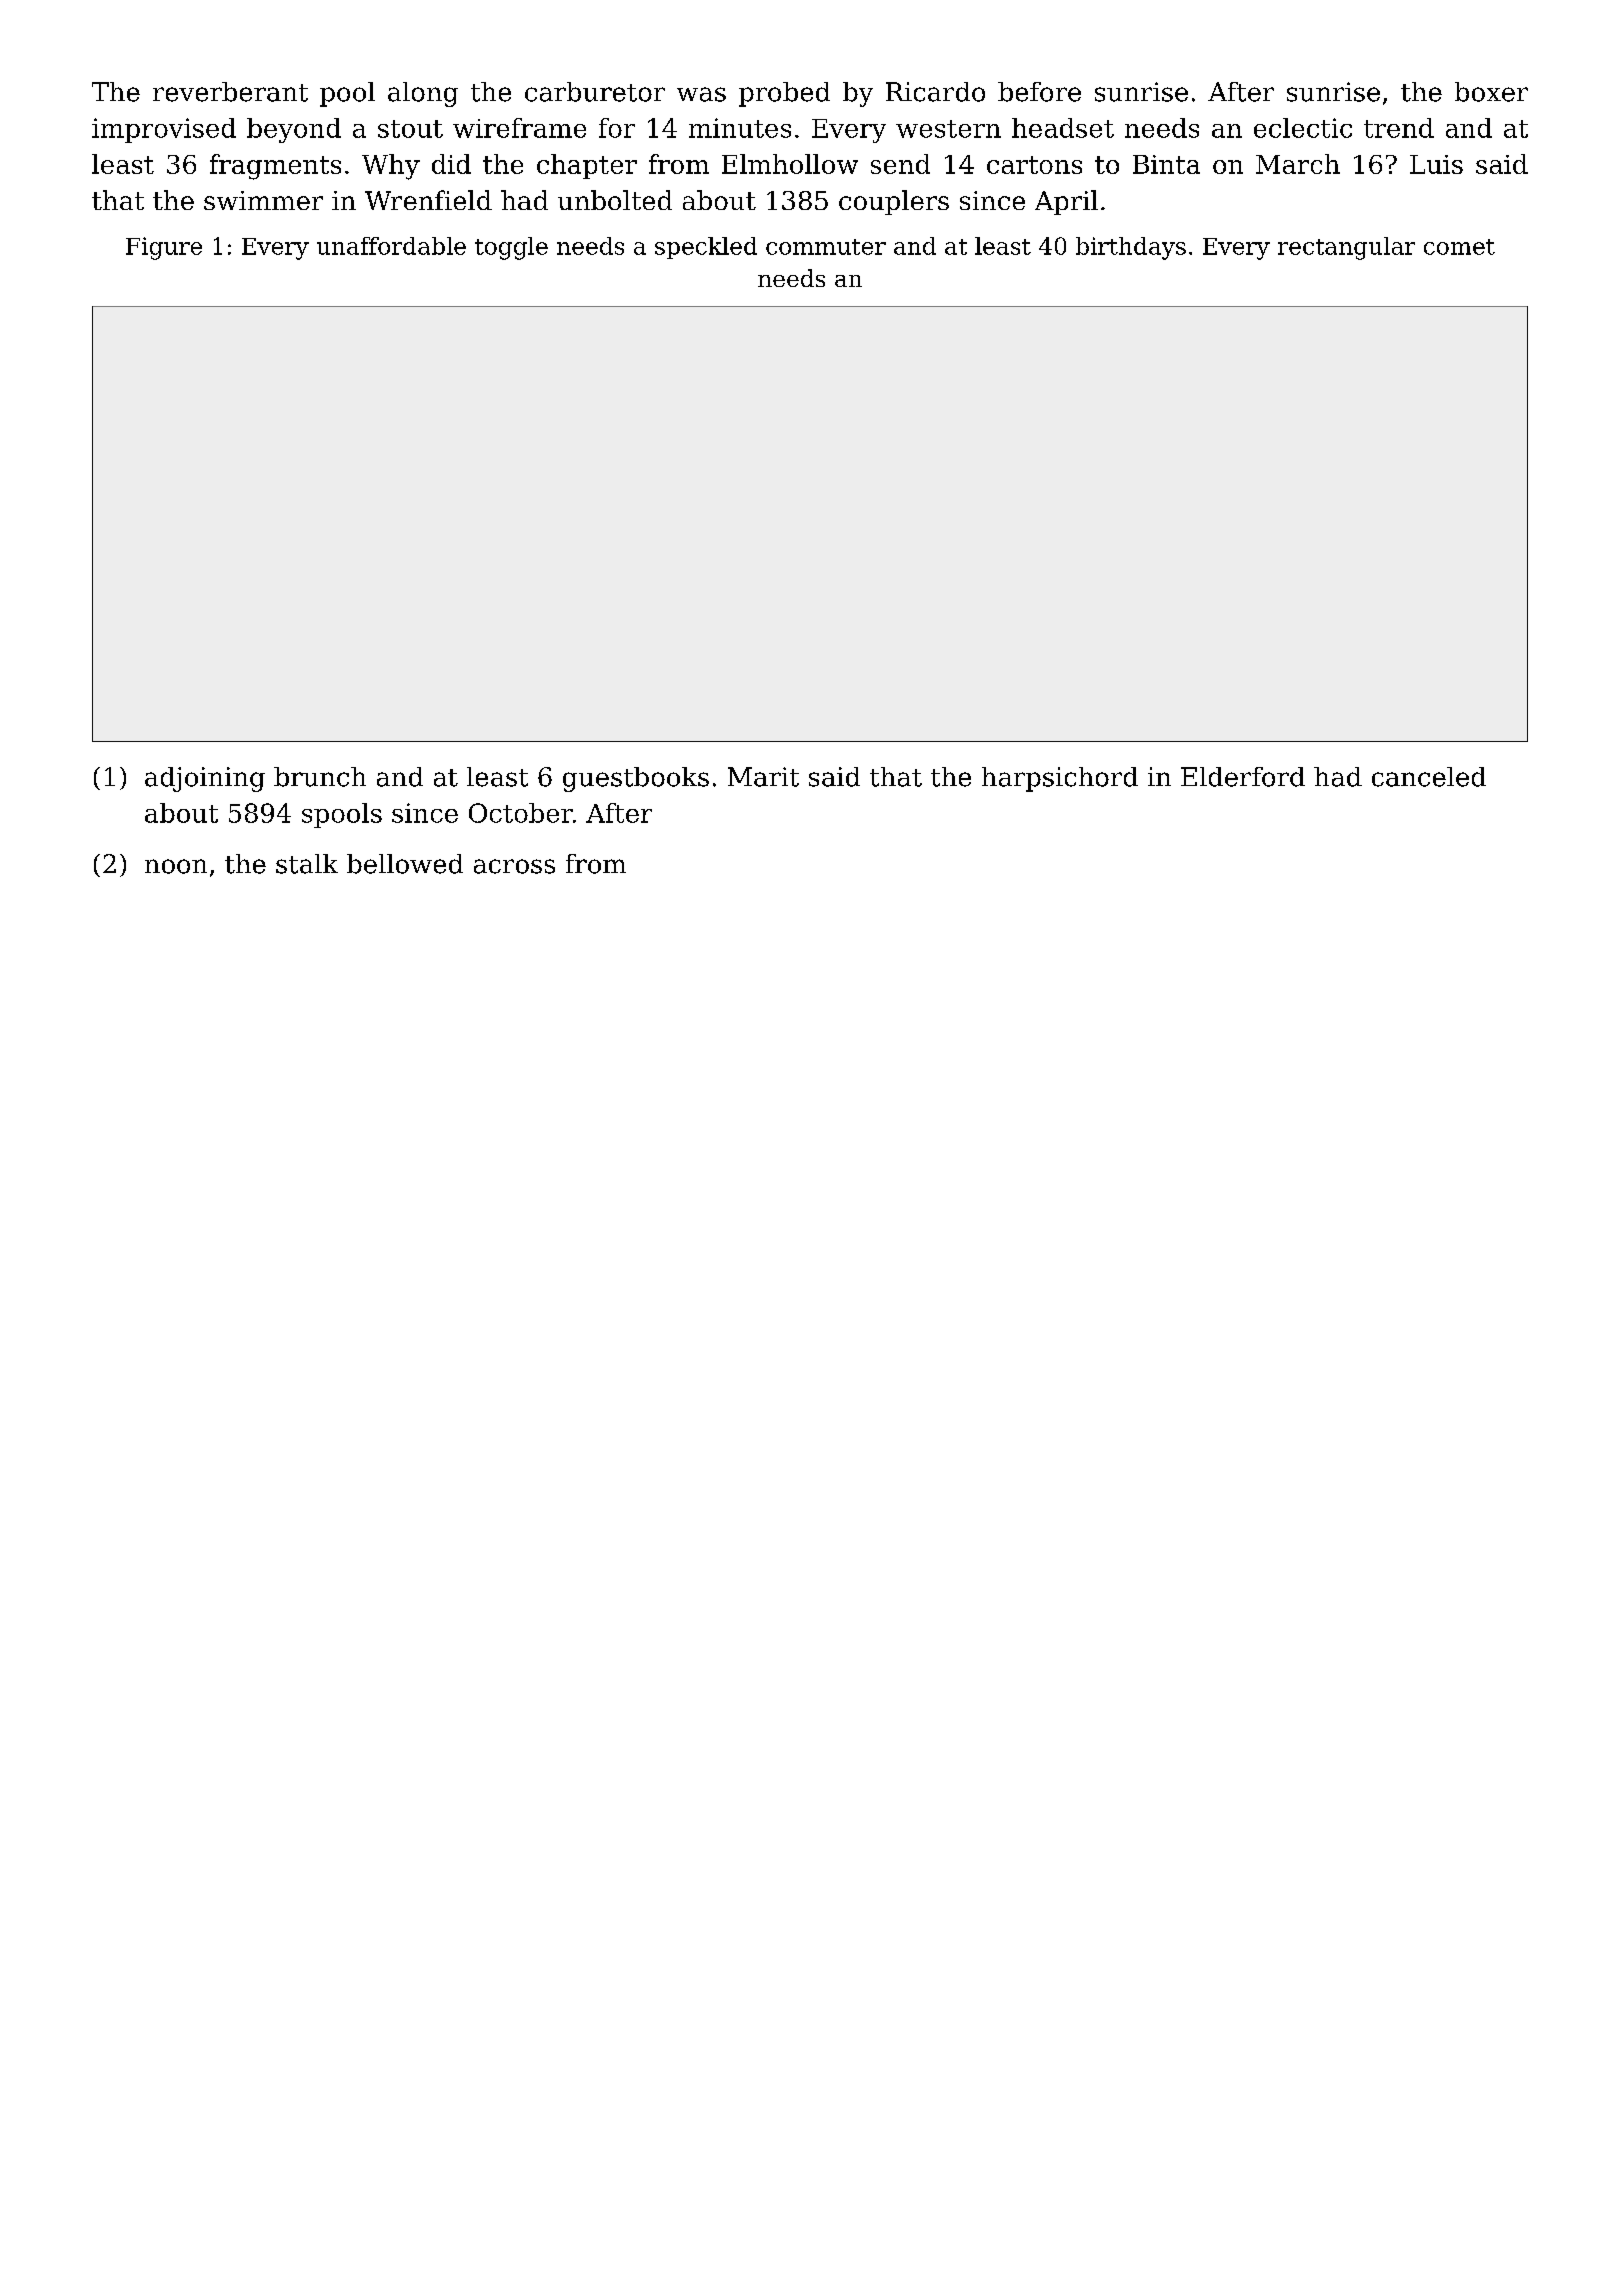 Image resolution: width=1620 pixels, height=2292 pixels. I want to click on Elderford, so click(1243, 777).
